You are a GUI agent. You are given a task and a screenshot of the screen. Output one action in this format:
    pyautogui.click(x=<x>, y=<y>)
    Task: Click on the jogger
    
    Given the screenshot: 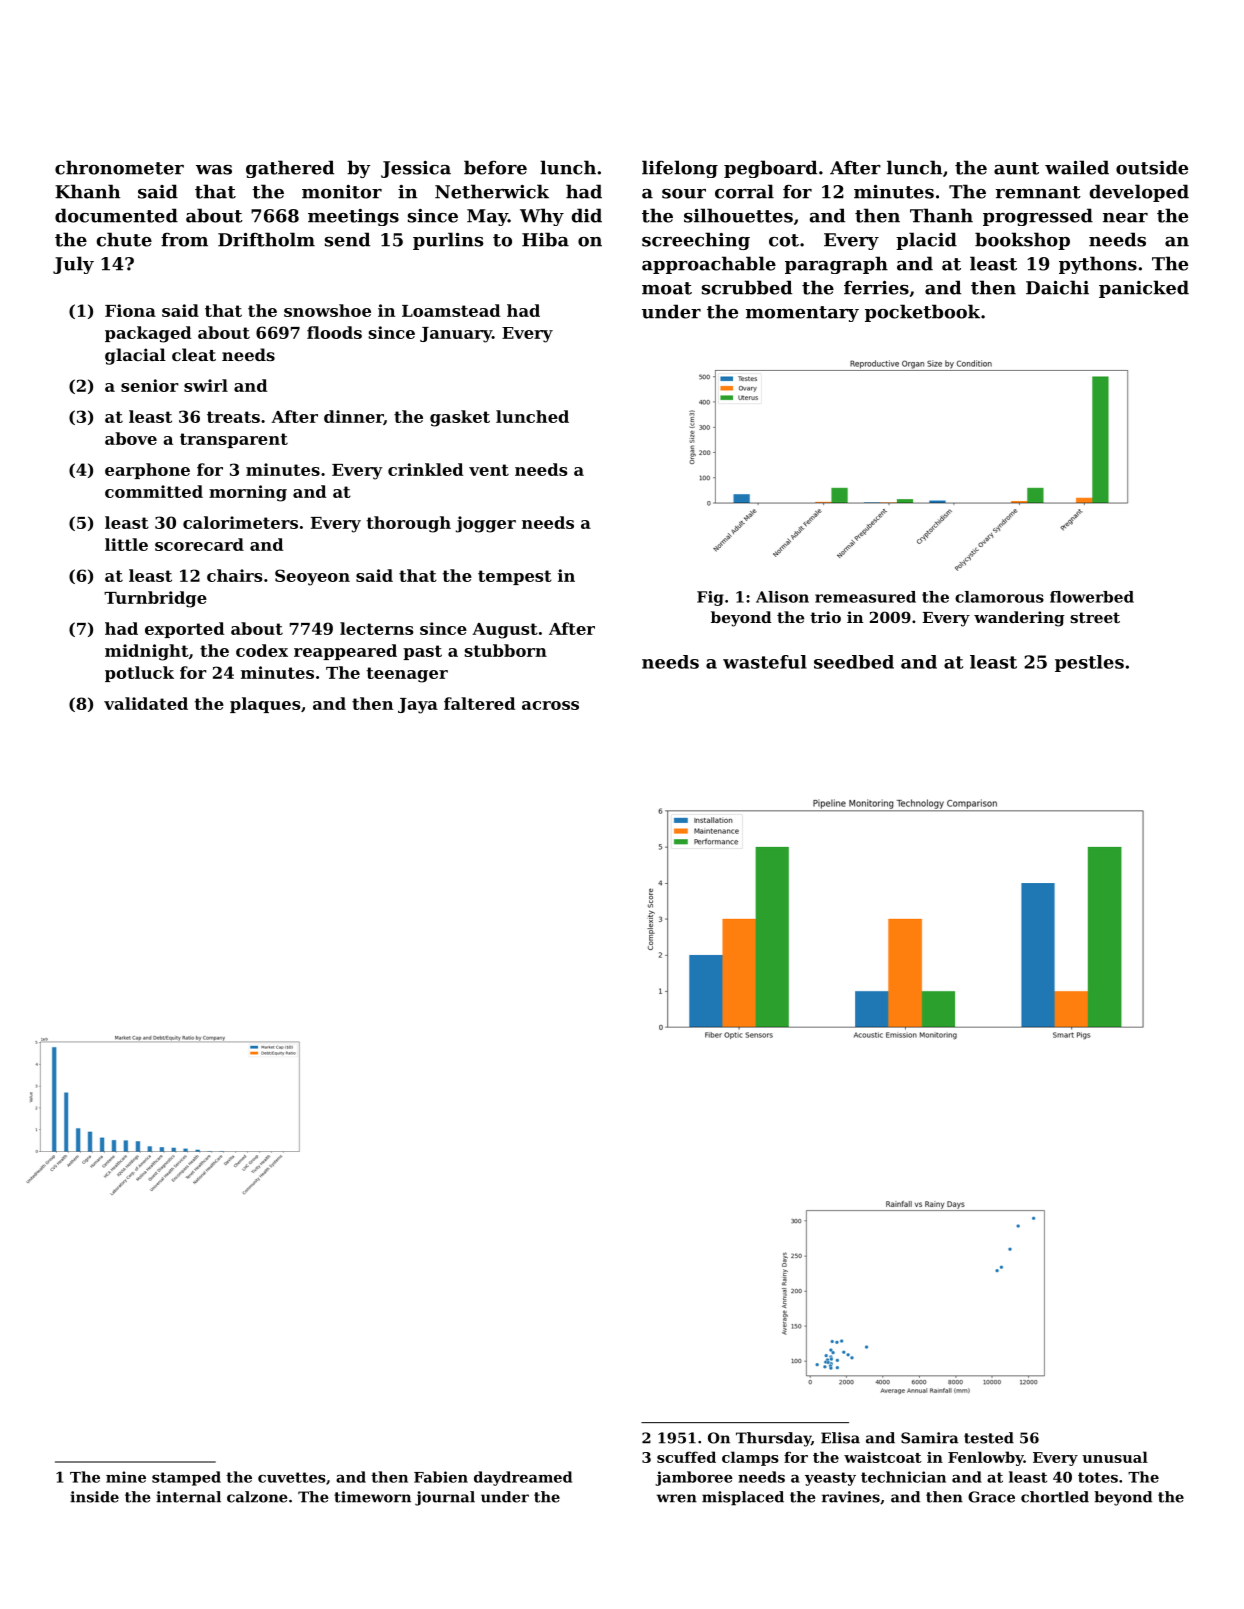 What is the action you would take?
    pyautogui.click(x=486, y=524)
